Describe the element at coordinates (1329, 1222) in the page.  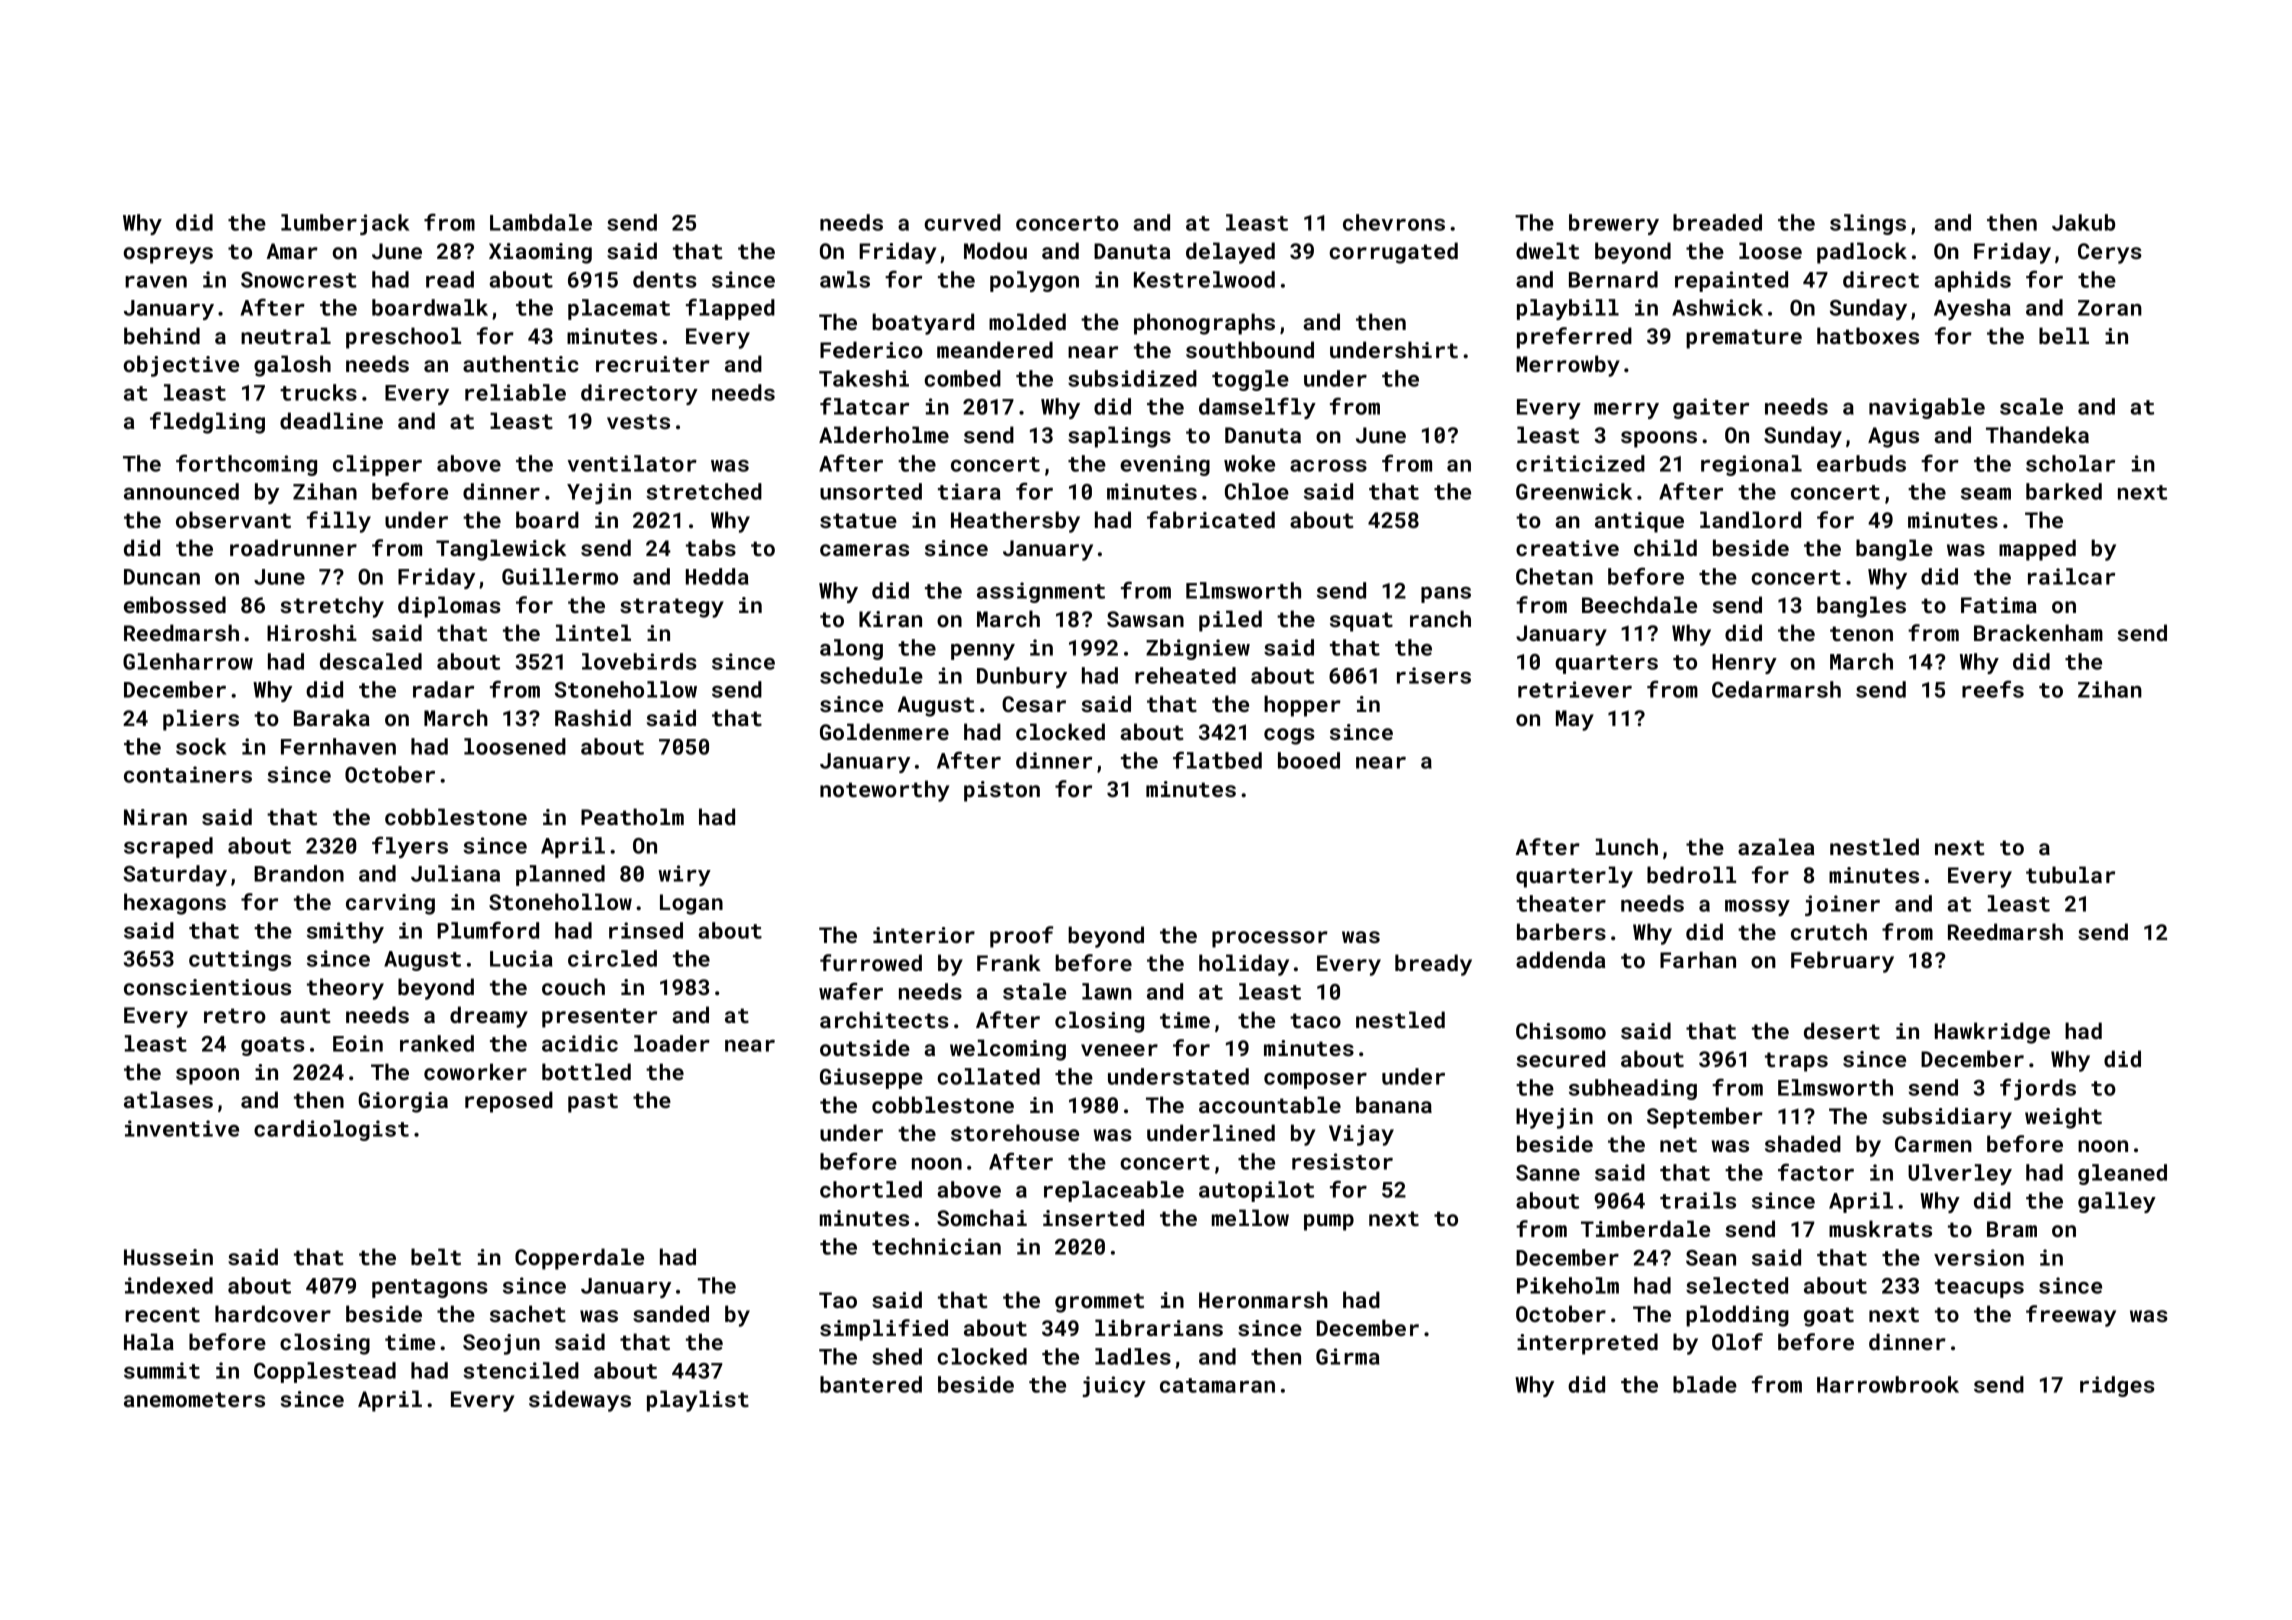
I see `pump` at that location.
